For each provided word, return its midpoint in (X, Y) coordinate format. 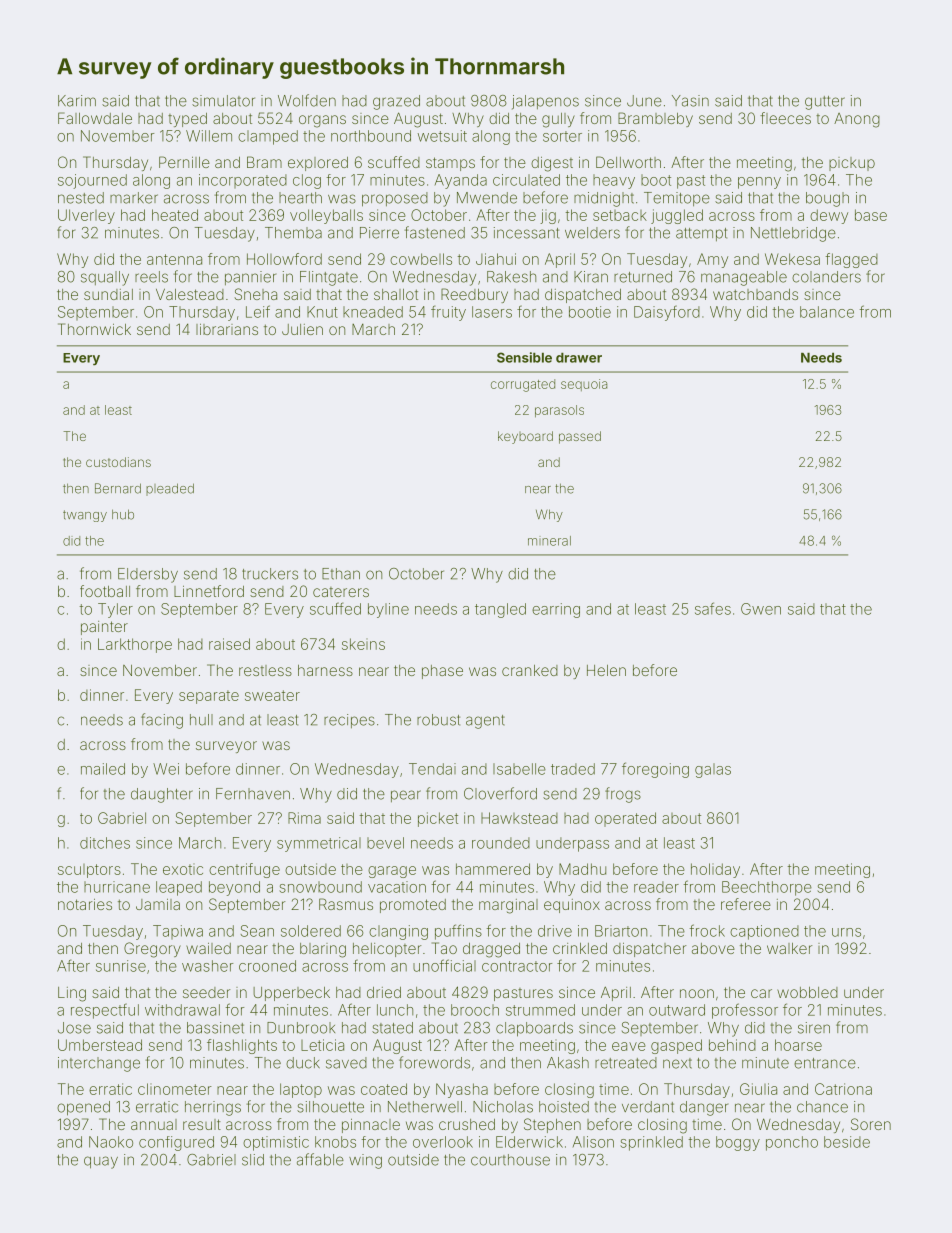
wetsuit (442, 136)
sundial (108, 294)
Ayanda (461, 181)
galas (713, 770)
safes (713, 608)
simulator (223, 101)
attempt (701, 235)
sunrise (121, 966)
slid (253, 1160)
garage (392, 872)
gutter (825, 103)
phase (442, 672)
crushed (467, 1124)
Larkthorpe (135, 645)
